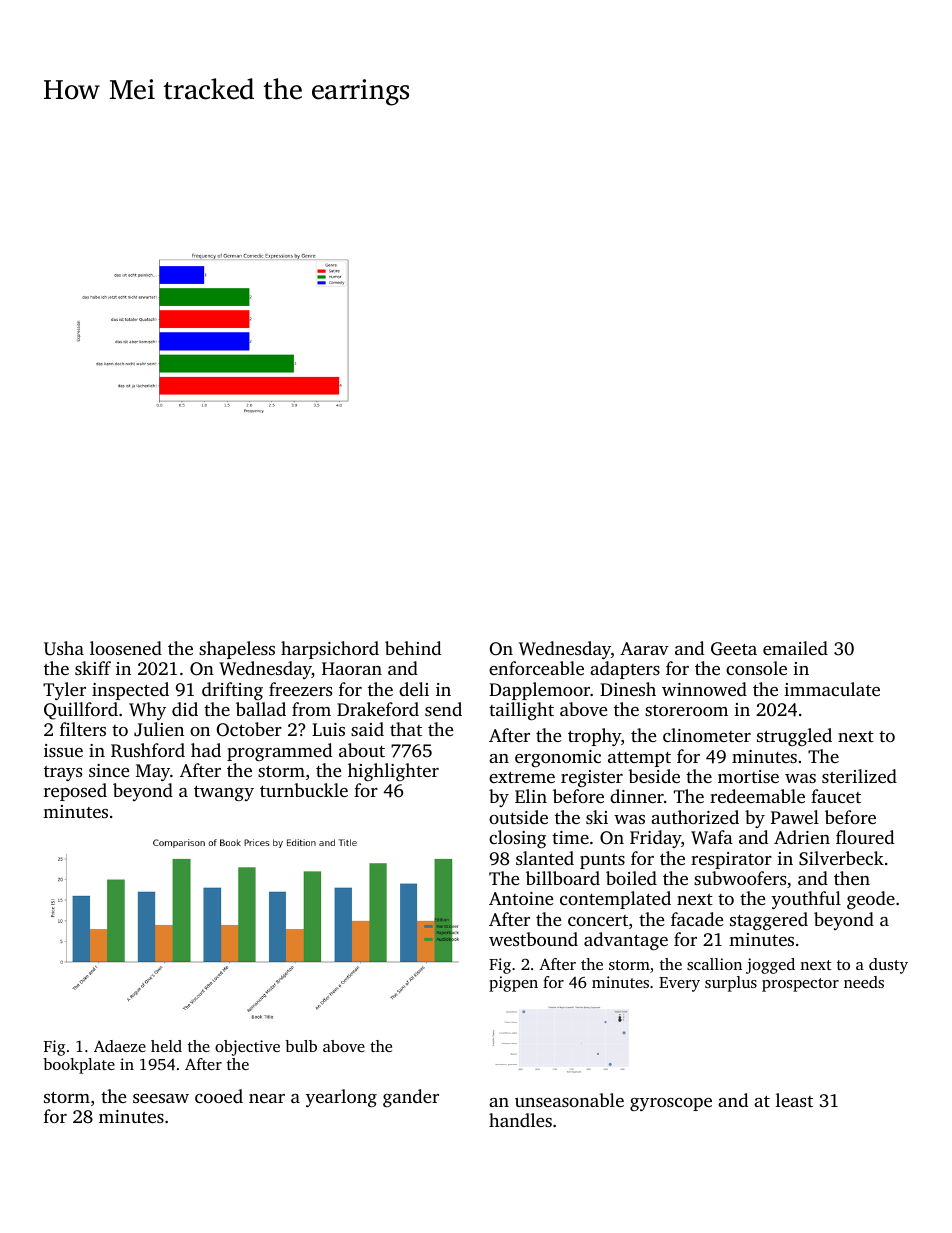 The image size is (952, 1233). I want to click on seesaw, so click(161, 1098).
